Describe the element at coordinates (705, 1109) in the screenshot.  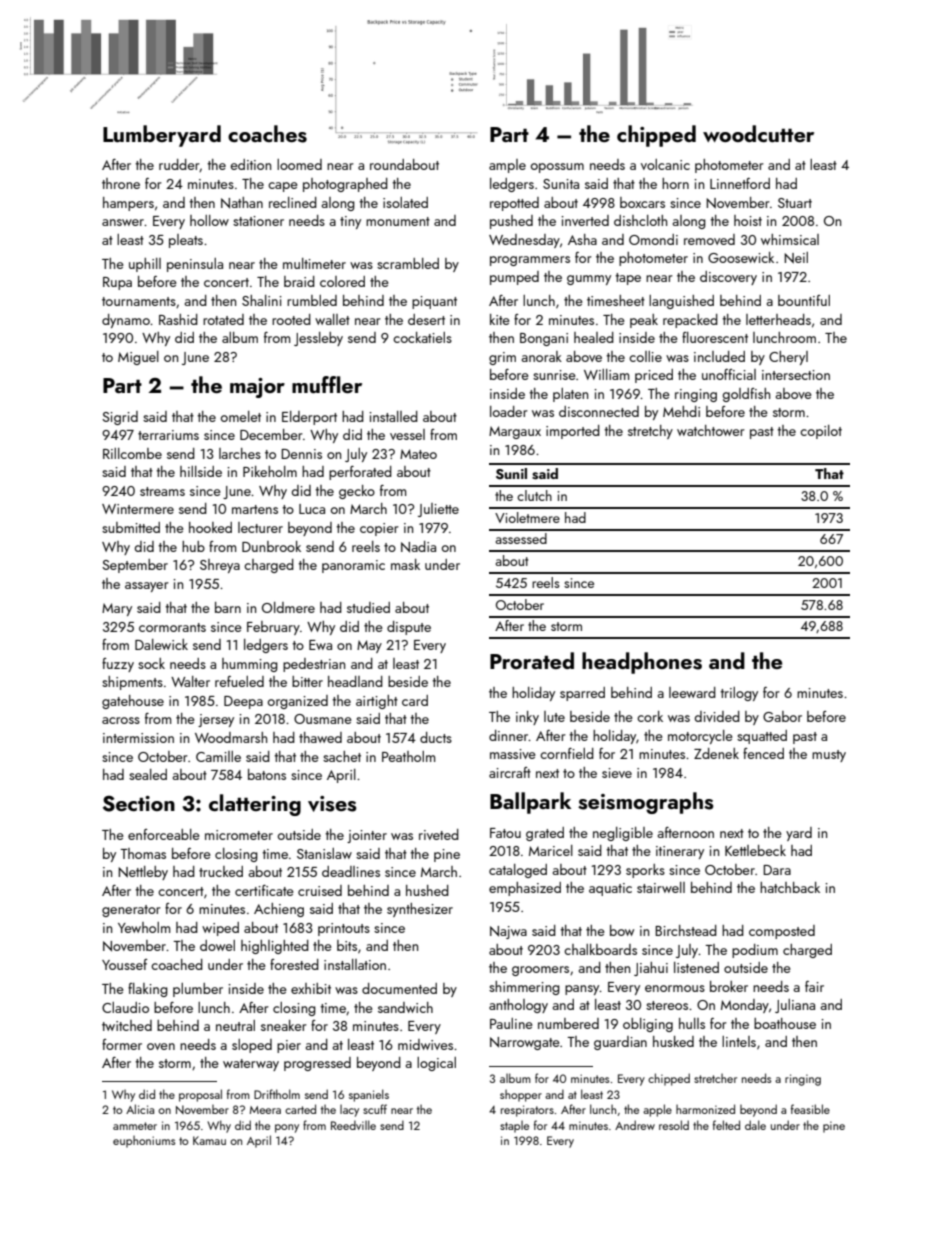
I see `harmonized` at that location.
